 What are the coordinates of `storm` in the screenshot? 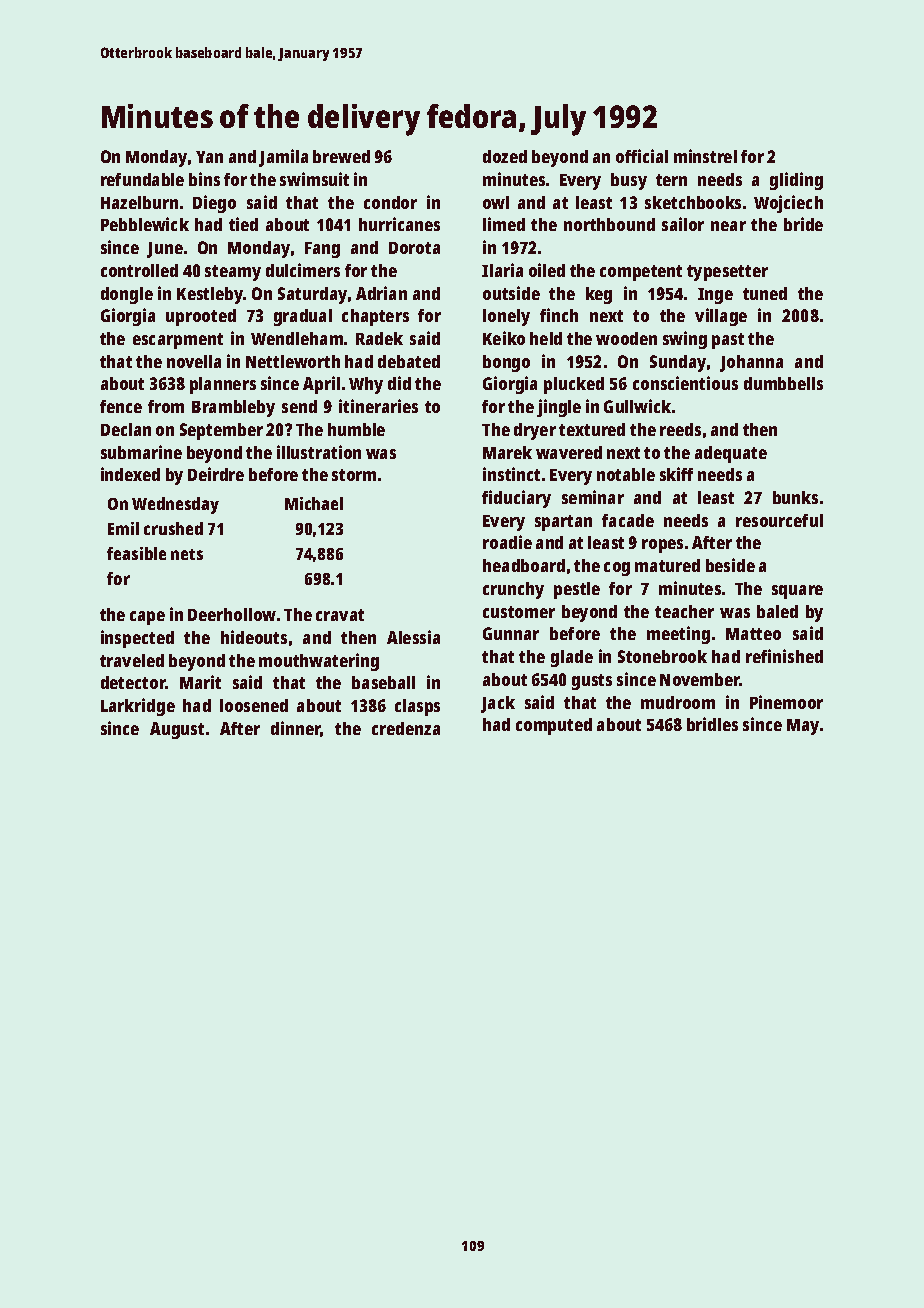 It's located at (354, 475).
